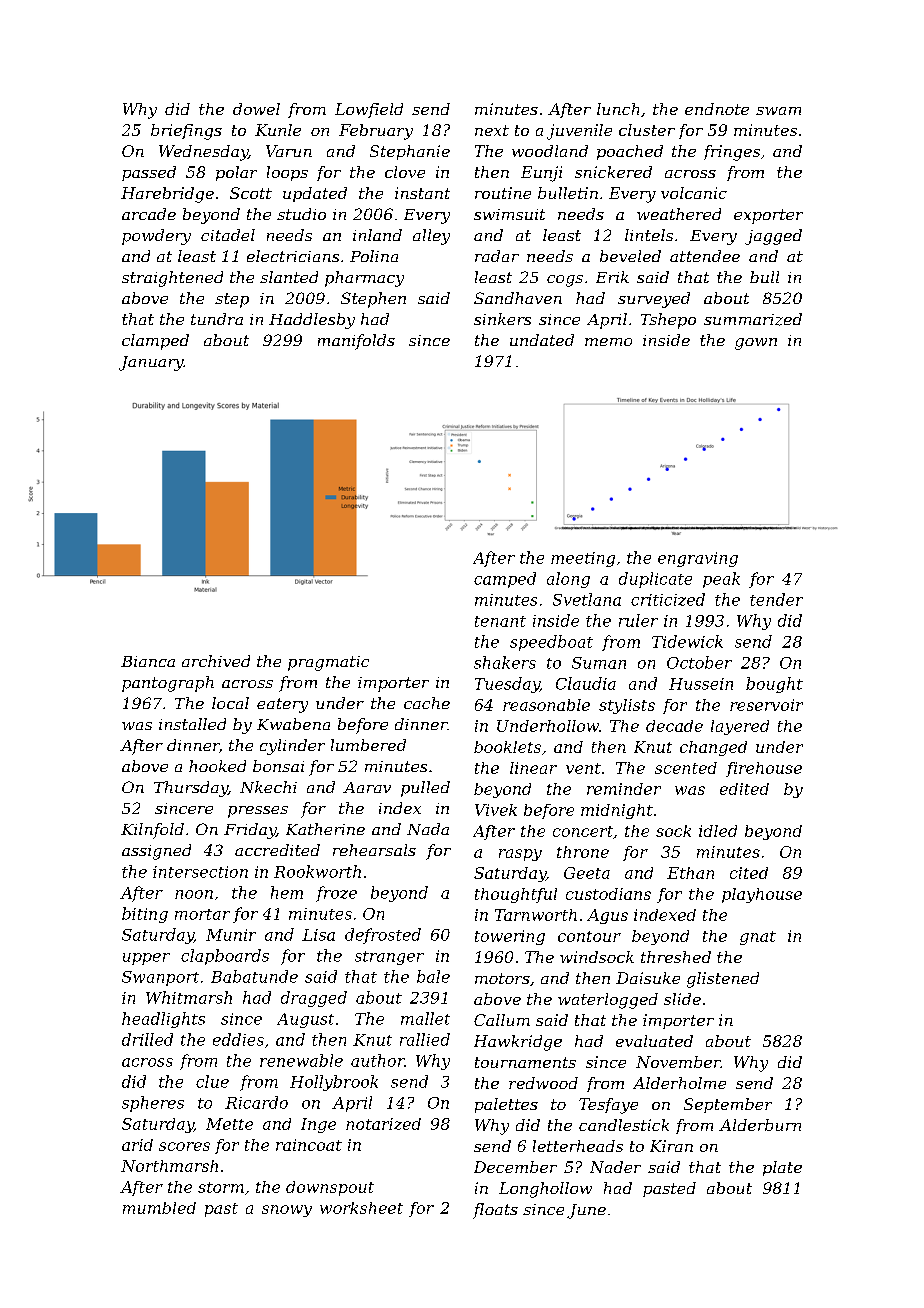 The width and height of the screenshot is (924, 1308). What do you see at coordinates (186, 132) in the screenshot?
I see `briefings` at bounding box center [186, 132].
